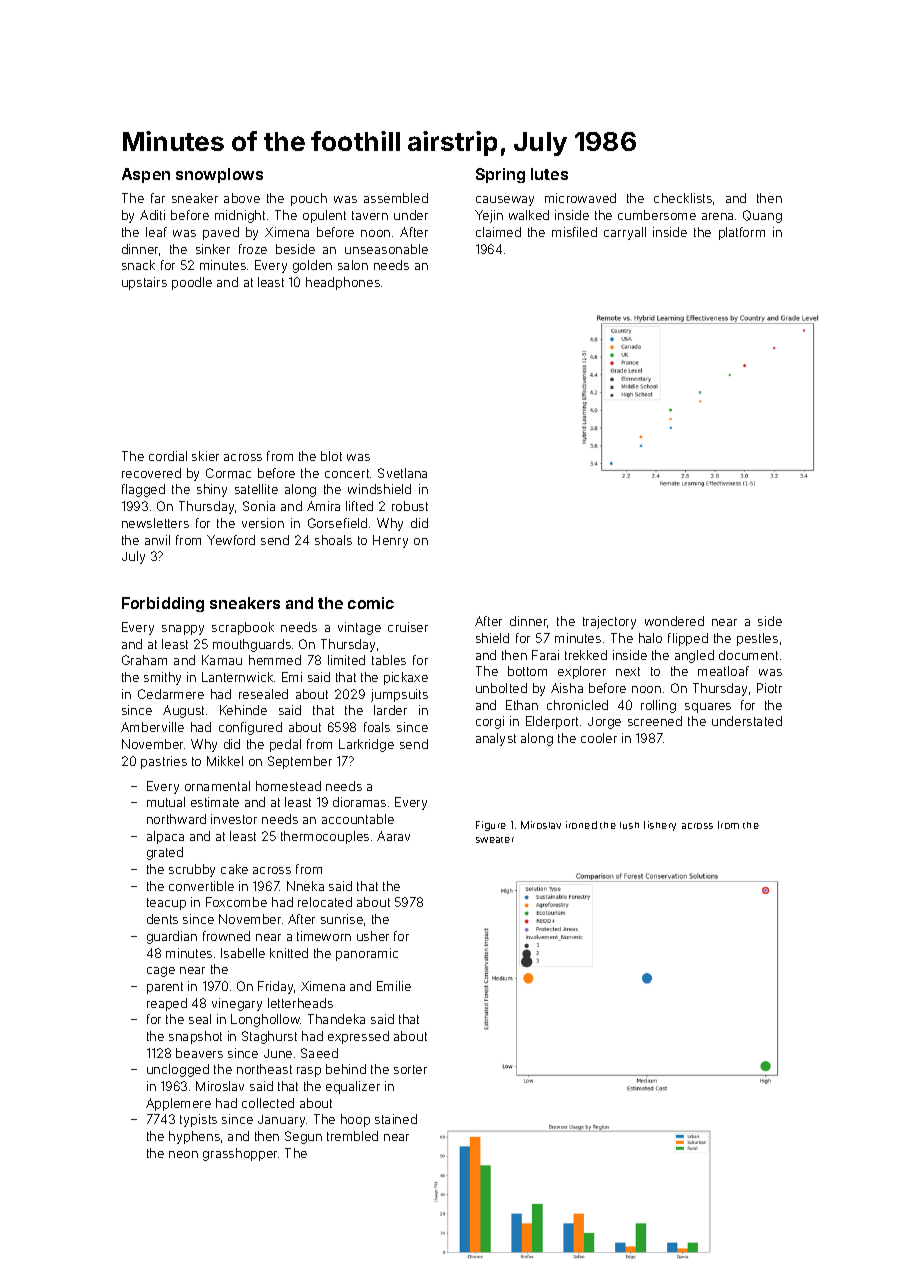 The height and width of the screenshot is (1285, 904). I want to click on Amberville, so click(152, 727).
